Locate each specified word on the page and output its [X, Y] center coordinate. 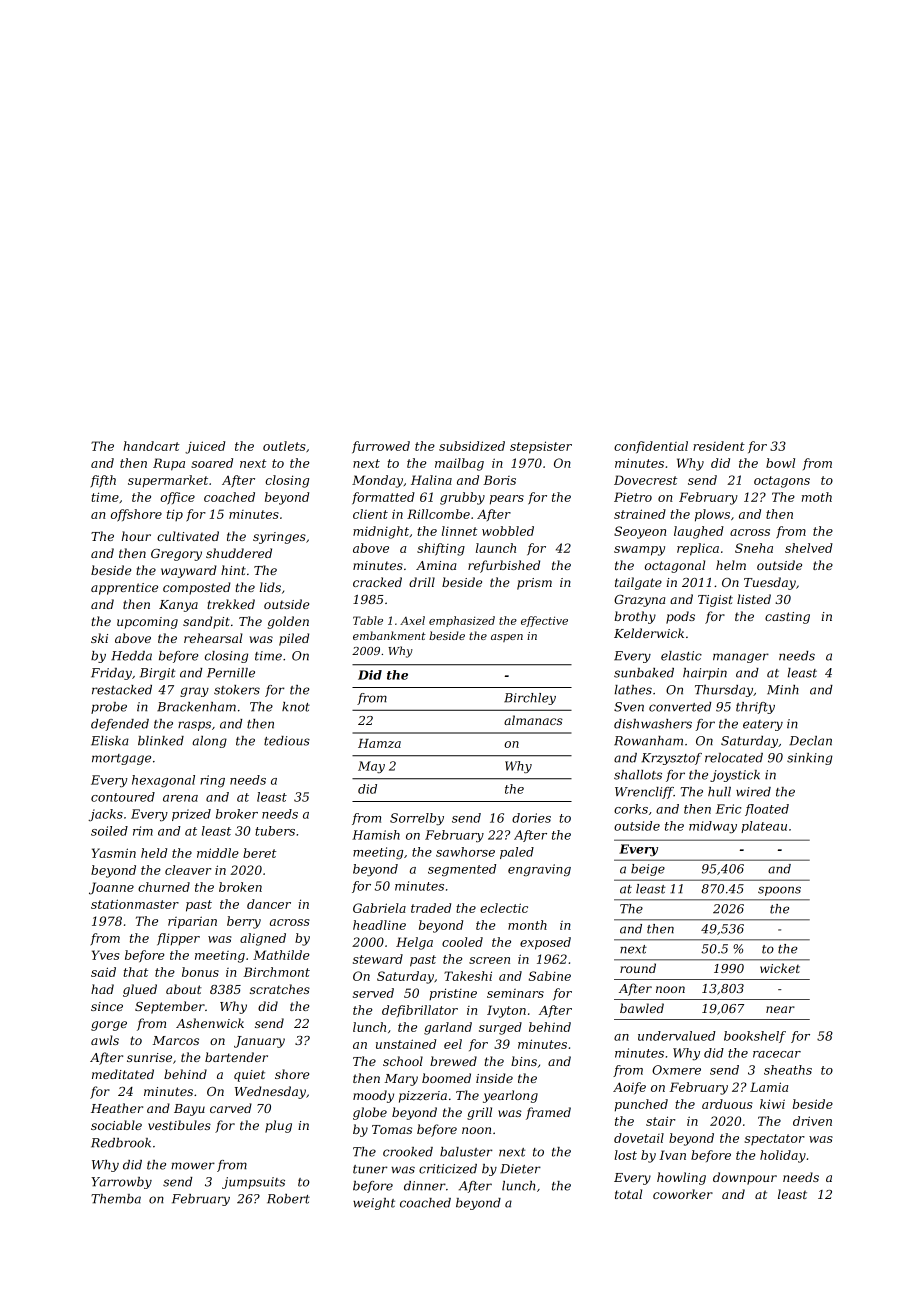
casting [787, 618]
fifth [103, 481]
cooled [462, 942]
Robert [288, 1199]
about [184, 989]
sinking [810, 759]
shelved [809, 548]
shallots [638, 775]
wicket [780, 968]
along [209, 742]
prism [534, 584]
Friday [111, 674]
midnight [381, 532]
